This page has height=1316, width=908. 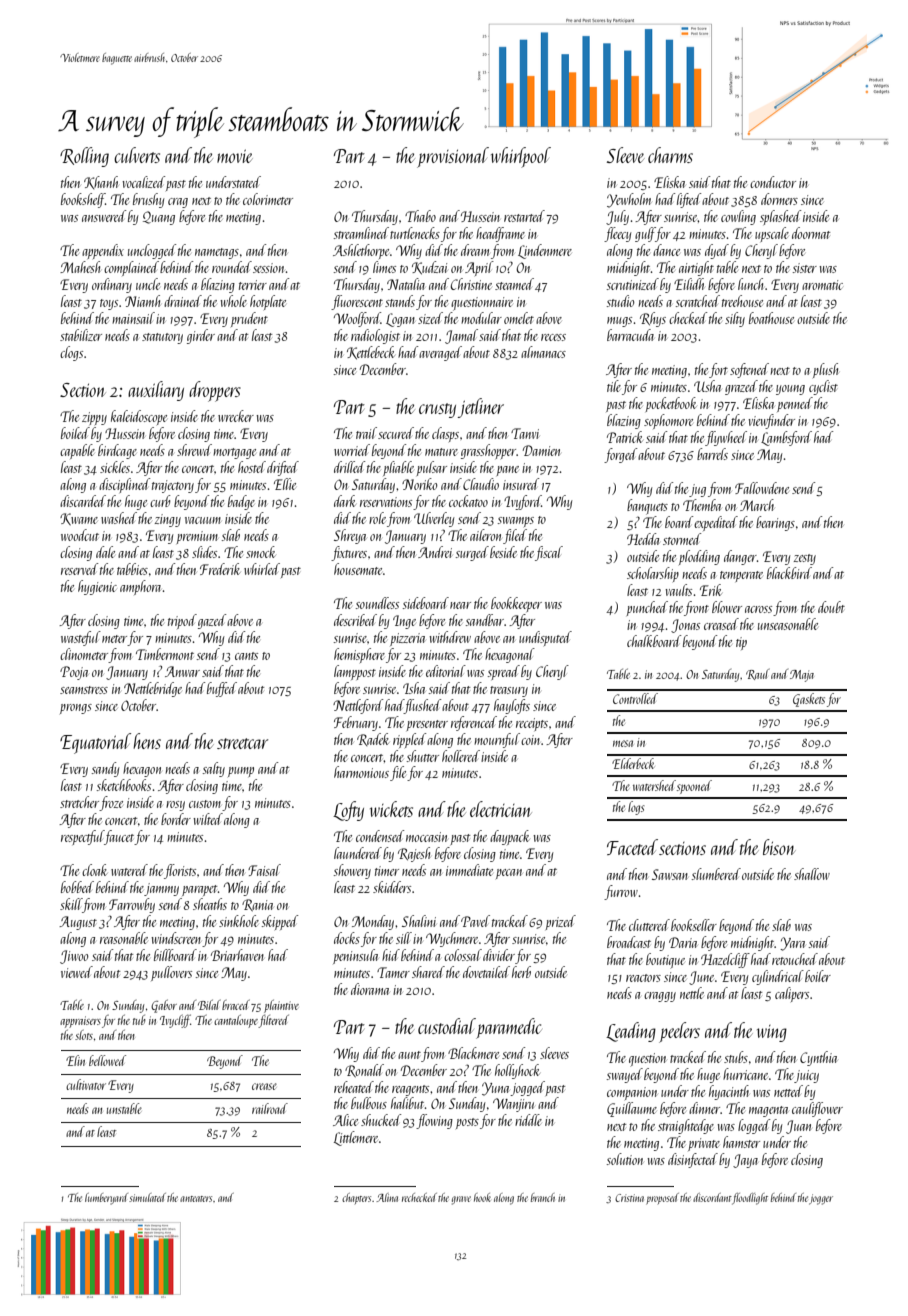 What do you see at coordinates (377, 518) in the page?
I see `role` at bounding box center [377, 518].
